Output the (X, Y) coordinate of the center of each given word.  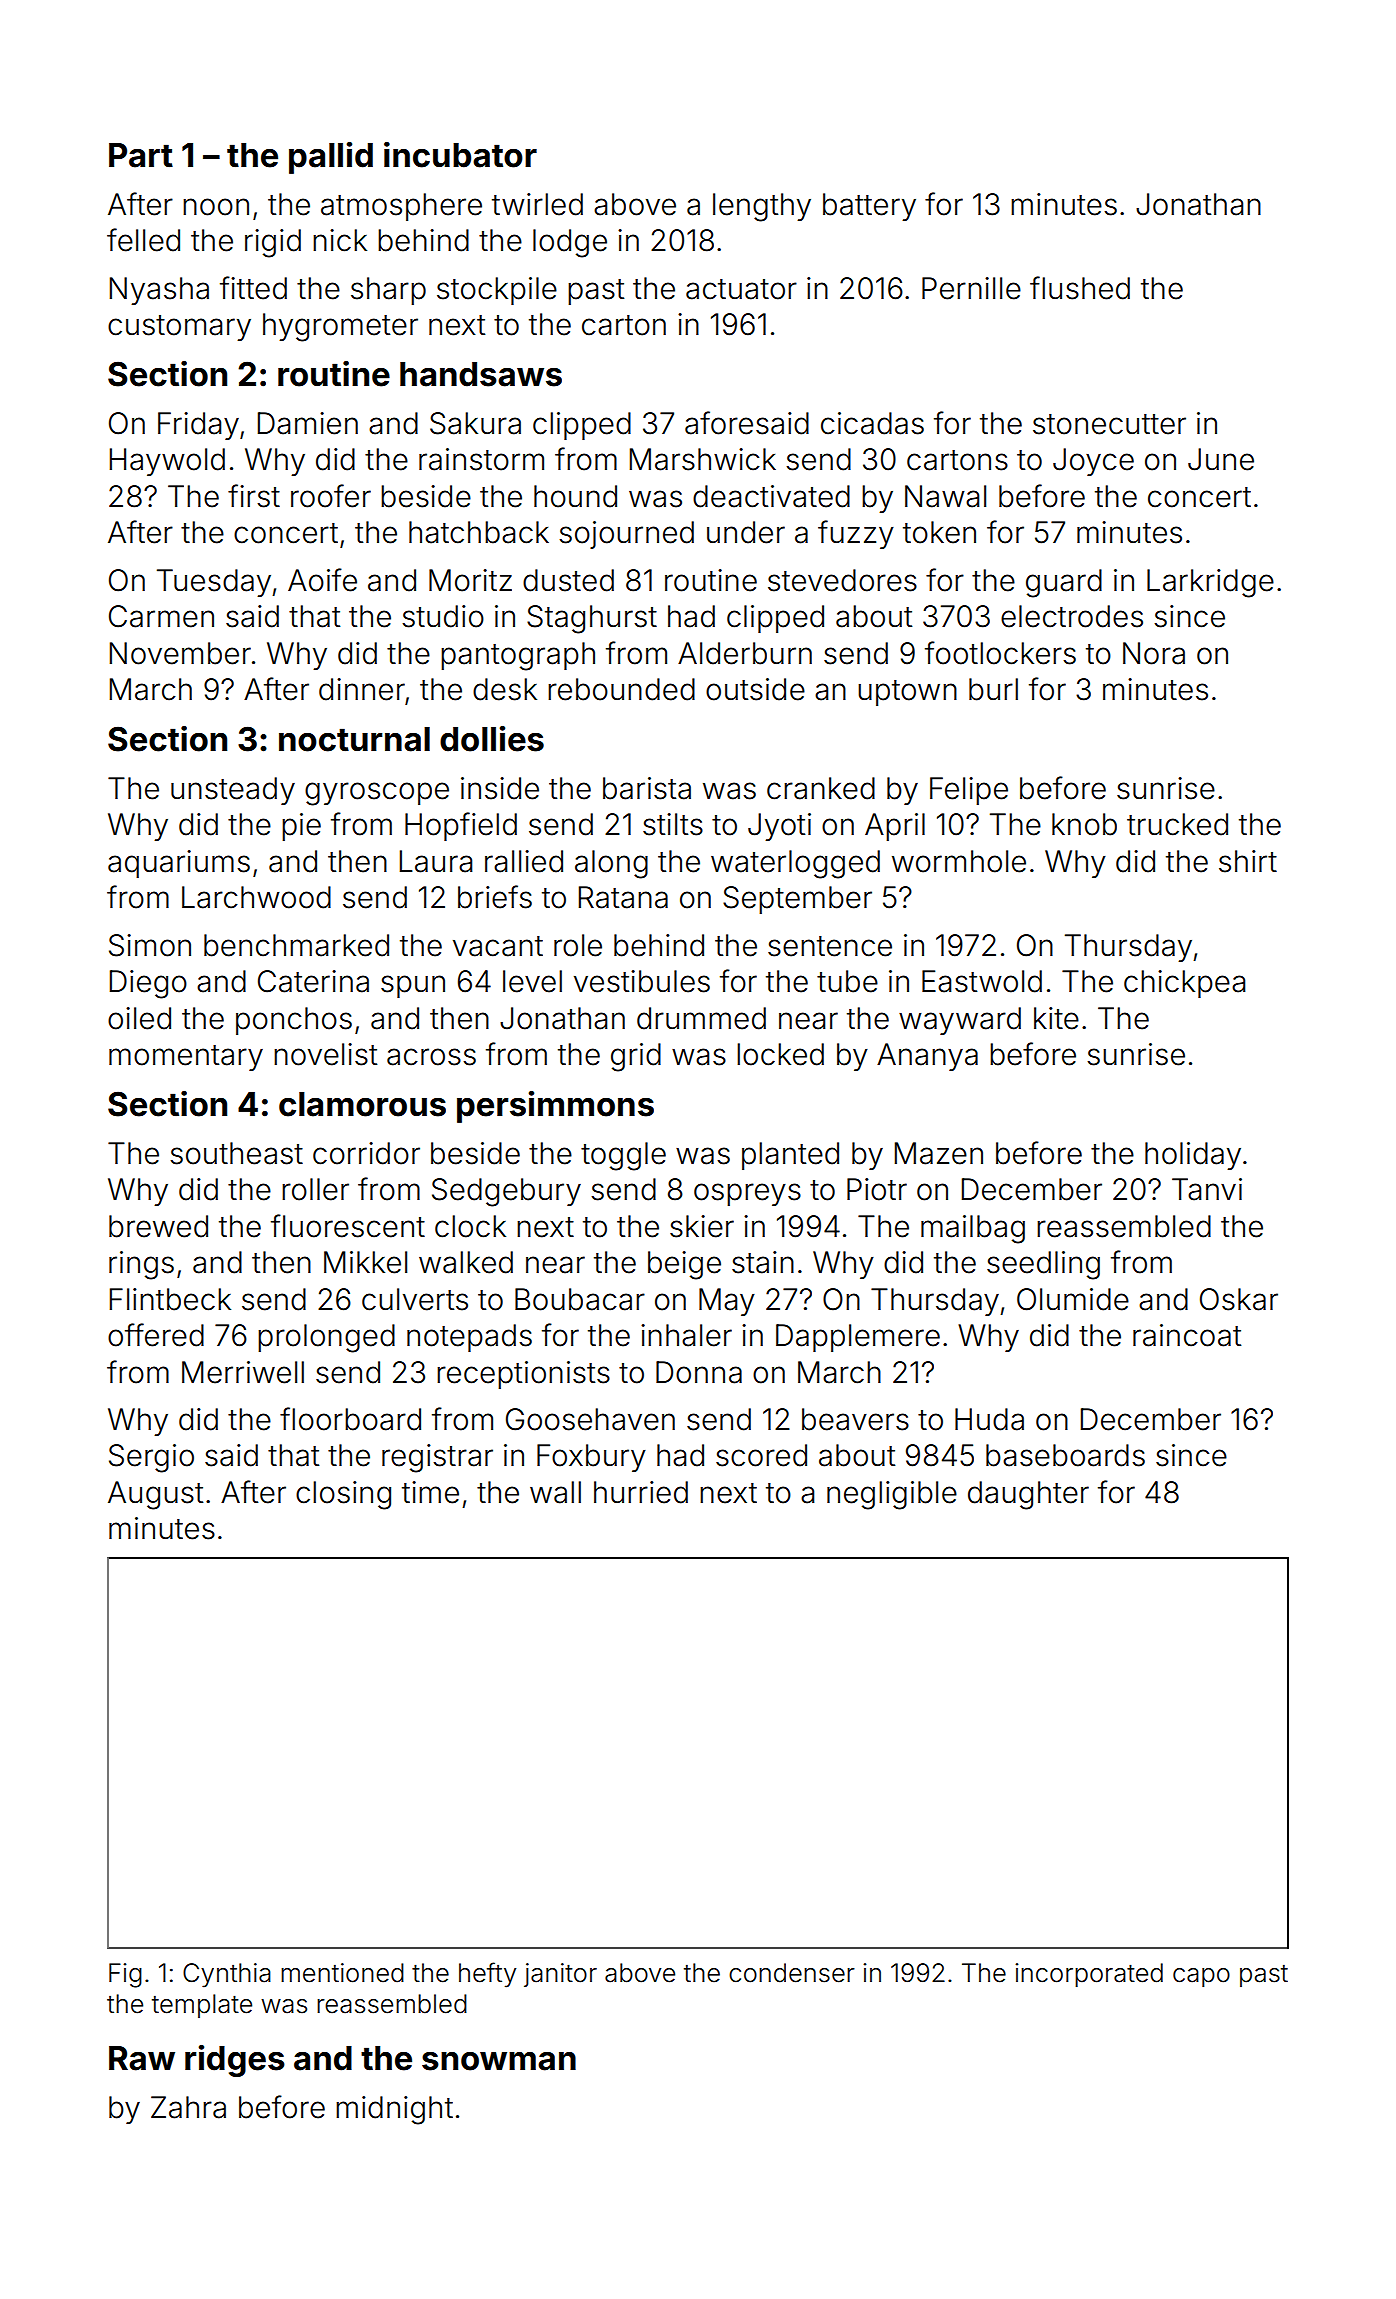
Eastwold (982, 981)
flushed (1080, 288)
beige (684, 1265)
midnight (394, 2110)
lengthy (762, 207)
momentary (186, 1058)
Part (141, 155)
